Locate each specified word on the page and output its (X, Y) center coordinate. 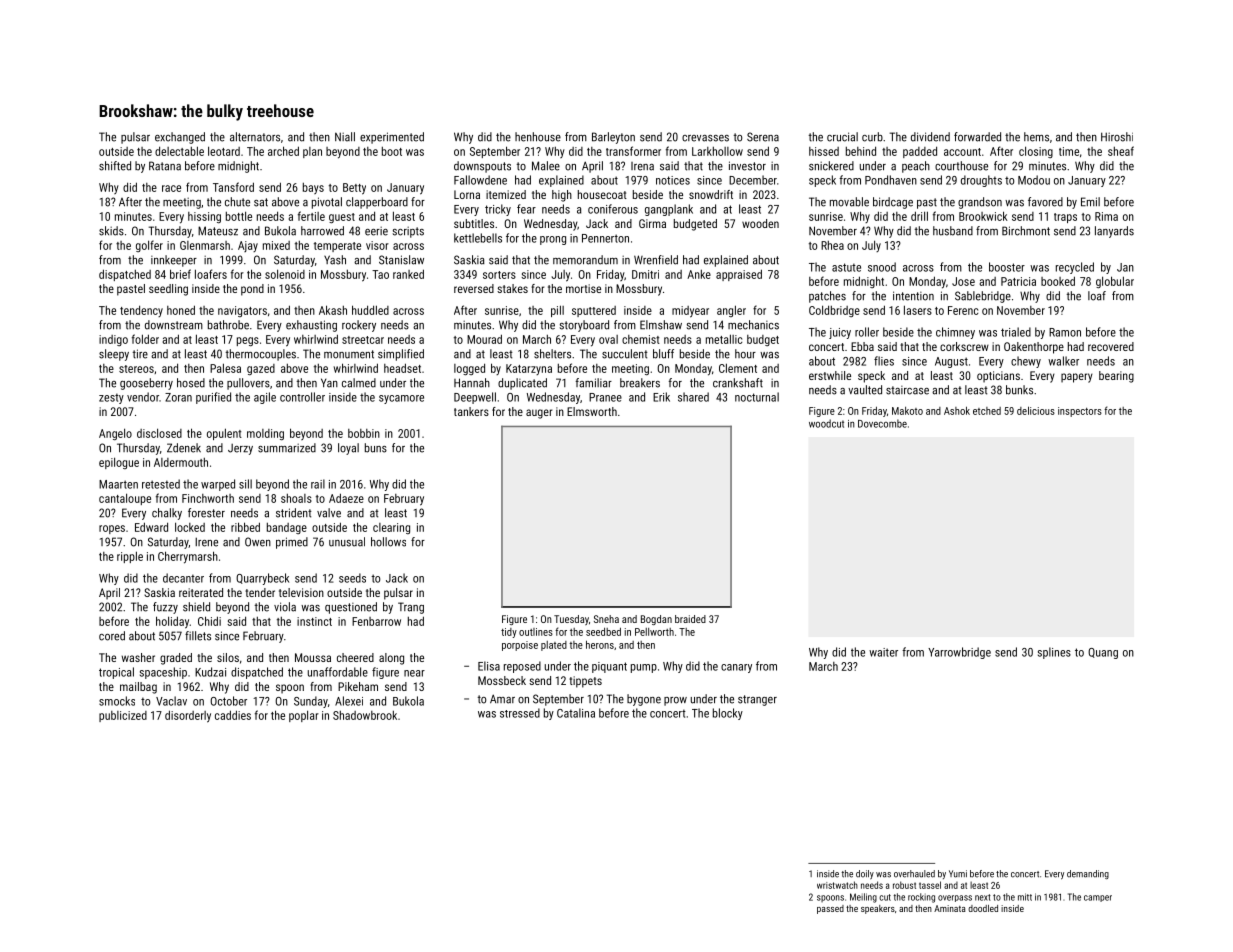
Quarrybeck (262, 579)
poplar (304, 716)
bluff (663, 354)
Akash (333, 310)
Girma (652, 223)
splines (1054, 653)
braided (690, 619)
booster (1007, 267)
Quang (1103, 653)
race (171, 188)
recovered (1111, 346)
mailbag (138, 688)
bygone (644, 700)
